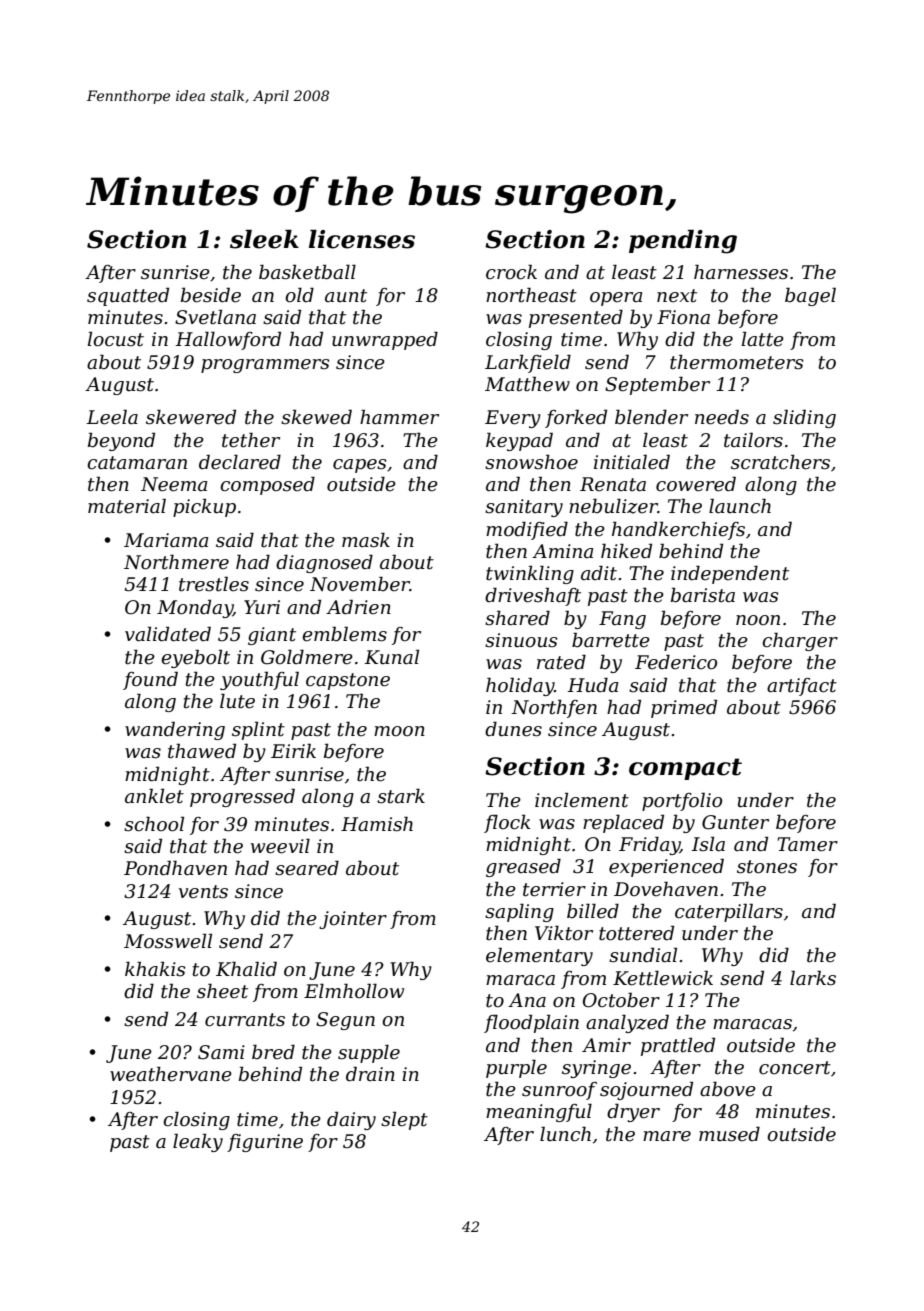 The width and height of the page is (924, 1311). Describe the element at coordinates (353, 920) in the page. I see `jointer` at that location.
